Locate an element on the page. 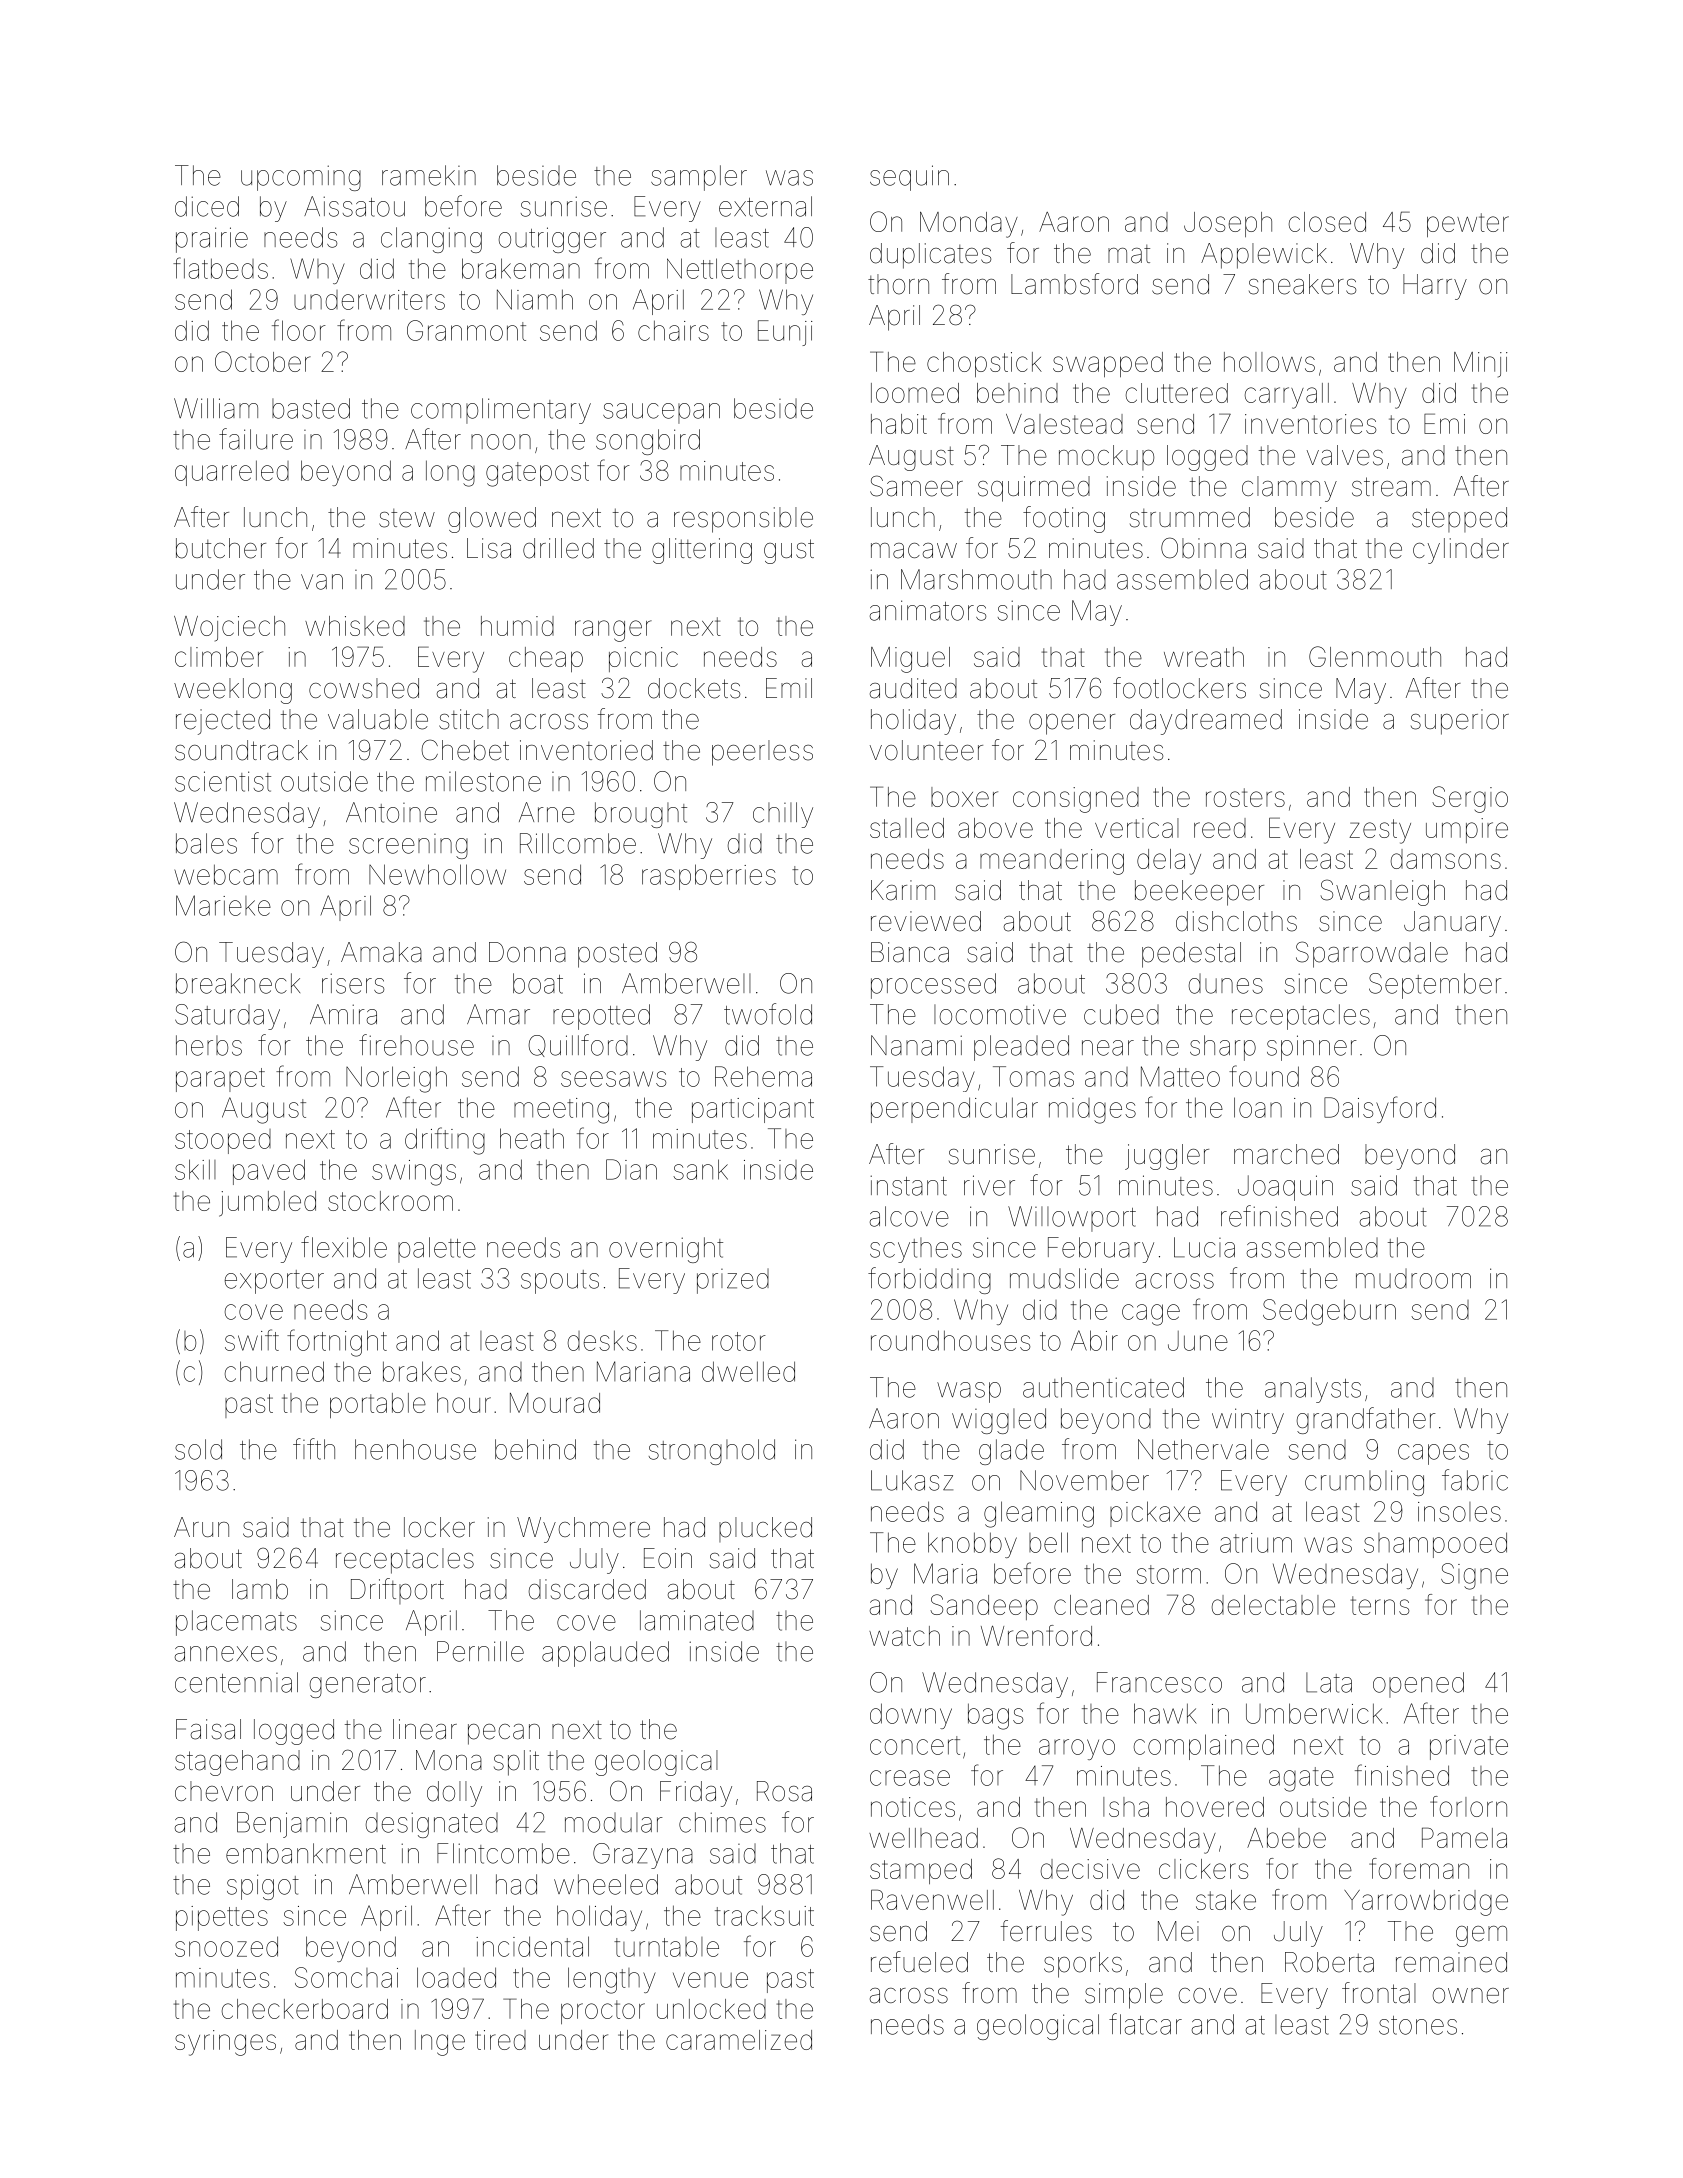 This page has height=2178, width=1683. Nettlethorpe is located at coordinates (740, 271).
